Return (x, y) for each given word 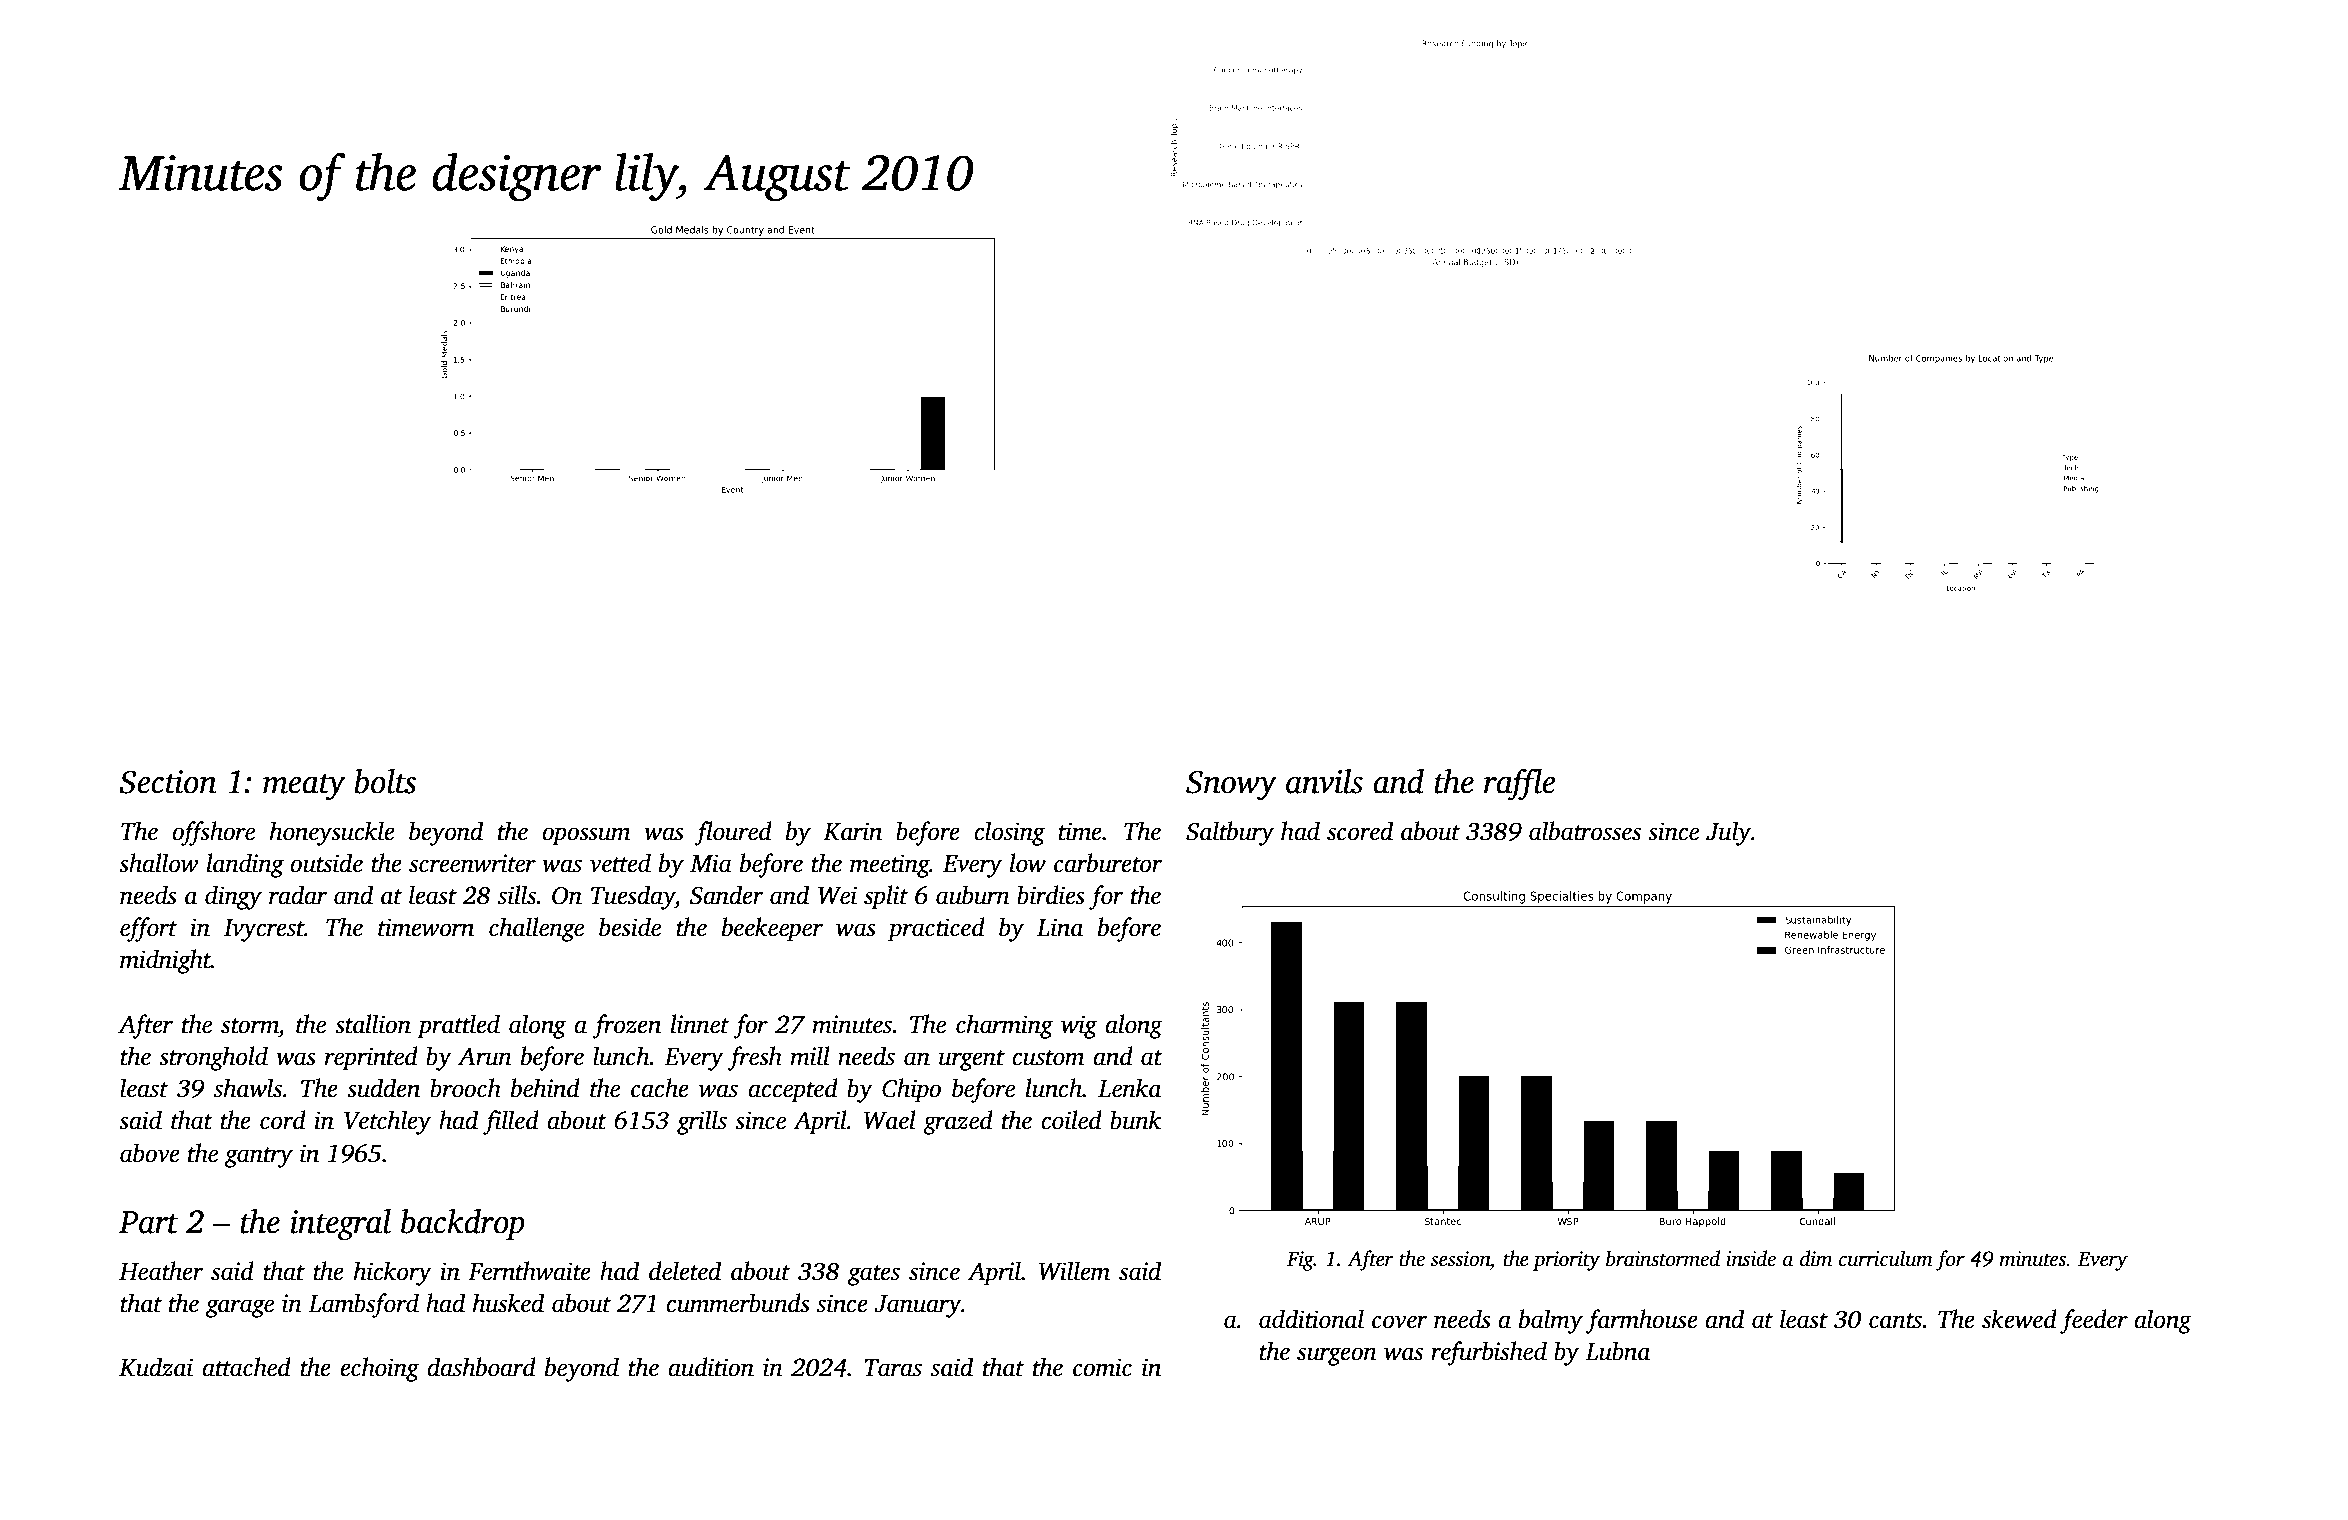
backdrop (463, 1224)
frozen (626, 1026)
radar (298, 895)
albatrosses (1585, 831)
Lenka (1129, 1088)
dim (1816, 1258)
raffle (1519, 784)
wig (1079, 1027)
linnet (700, 1024)
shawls (248, 1088)
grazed (958, 1122)
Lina (1060, 927)
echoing (379, 1369)
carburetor (1108, 863)
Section (168, 782)
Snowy (1231, 786)
